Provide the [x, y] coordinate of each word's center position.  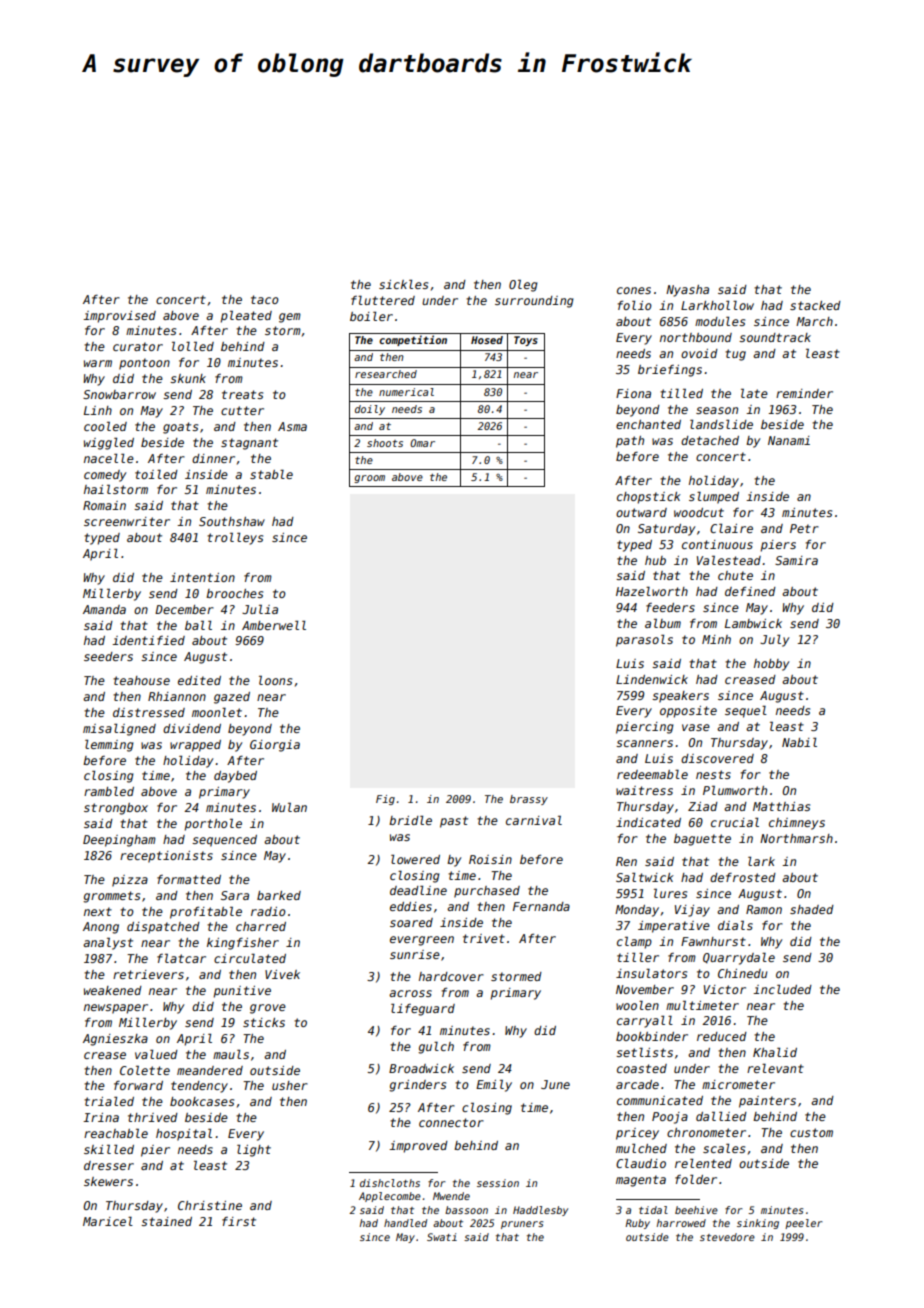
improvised [119, 317]
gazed [232, 698]
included [782, 989]
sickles [403, 284]
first [239, 1221]
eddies [411, 906]
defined [750, 591]
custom [811, 1132]
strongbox [116, 809]
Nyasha [687, 291]
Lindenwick [652, 679]
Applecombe [390, 1197]
